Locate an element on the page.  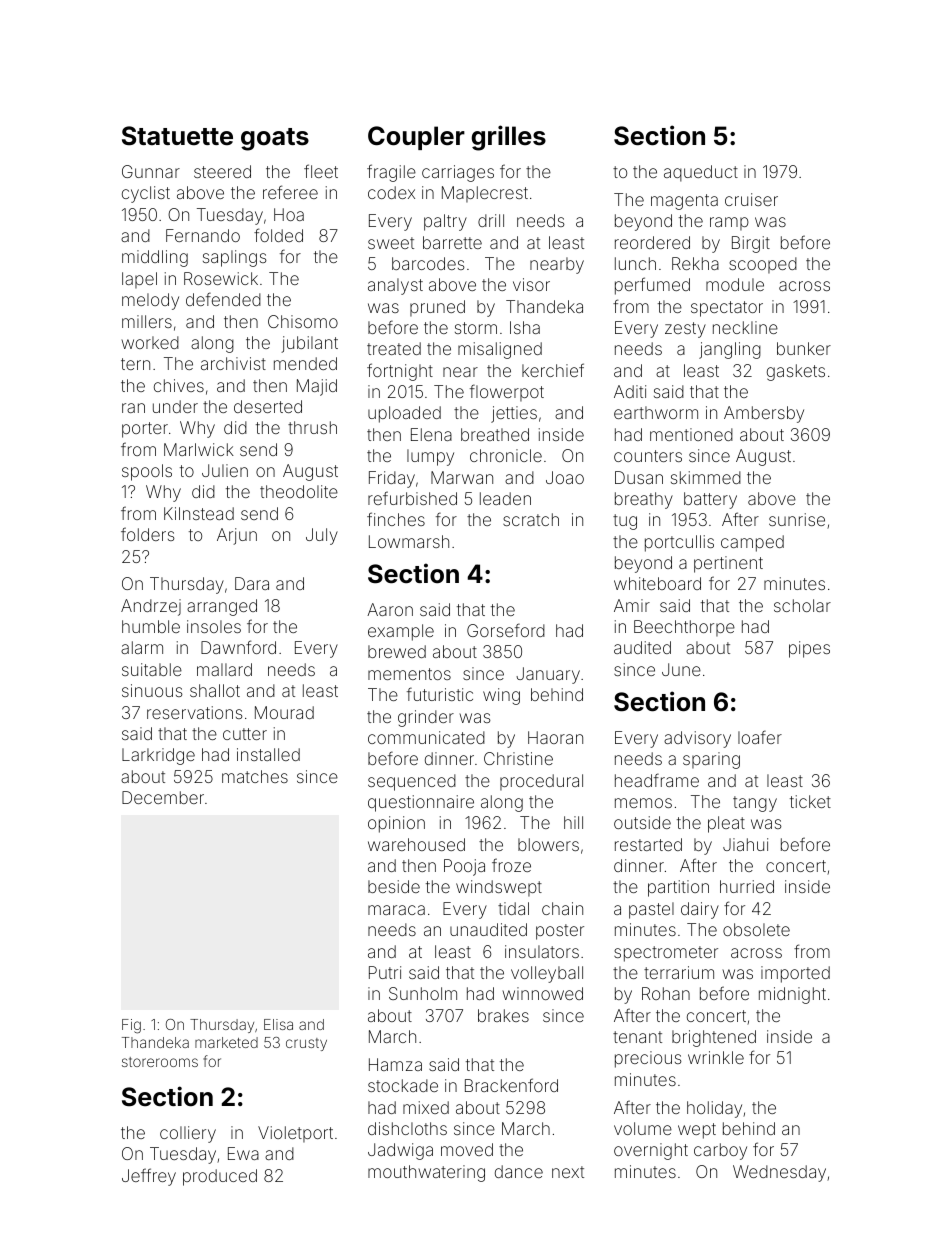
grilles is located at coordinates (509, 138).
